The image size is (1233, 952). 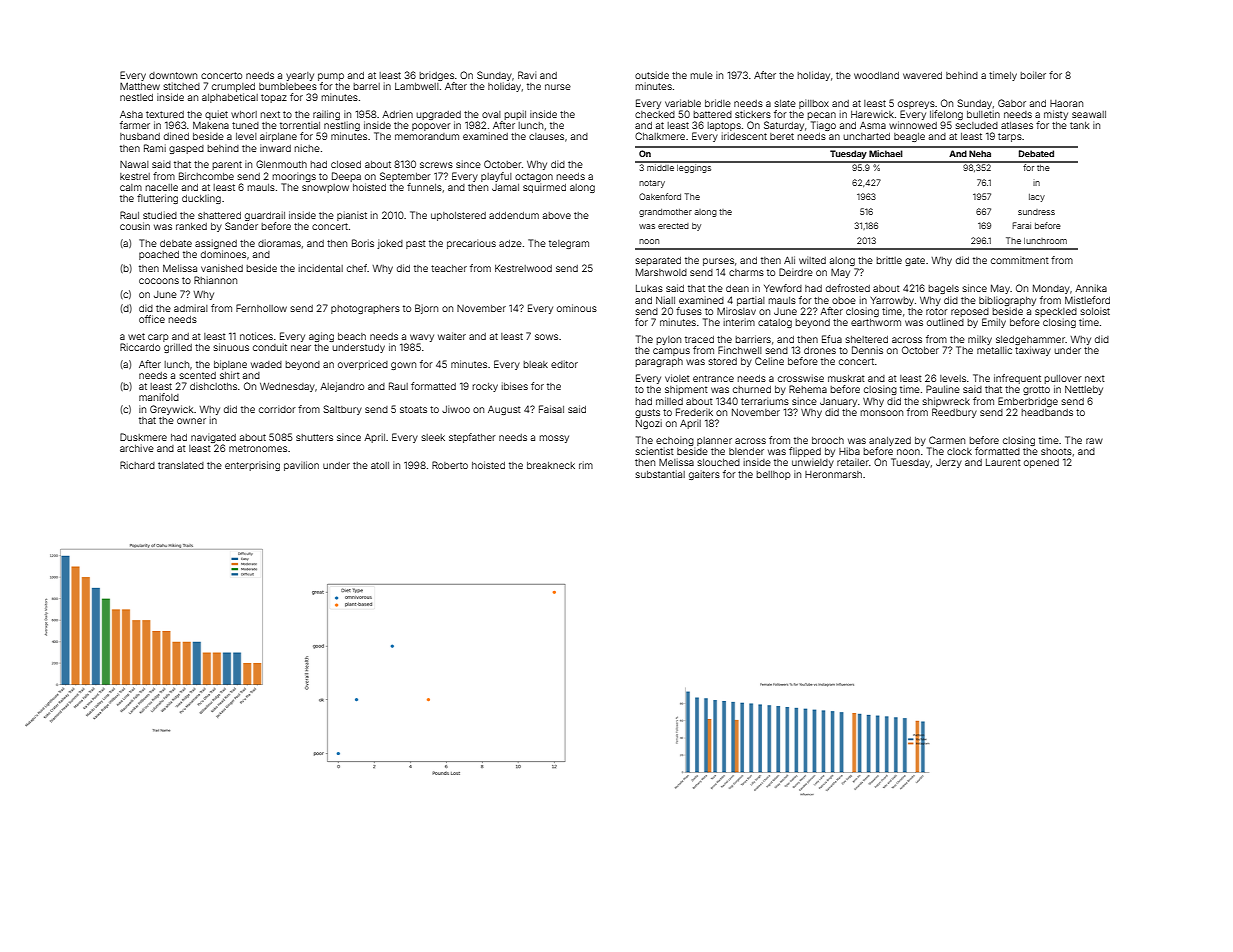 What do you see at coordinates (365, 309) in the page?
I see `photographers` at bounding box center [365, 309].
